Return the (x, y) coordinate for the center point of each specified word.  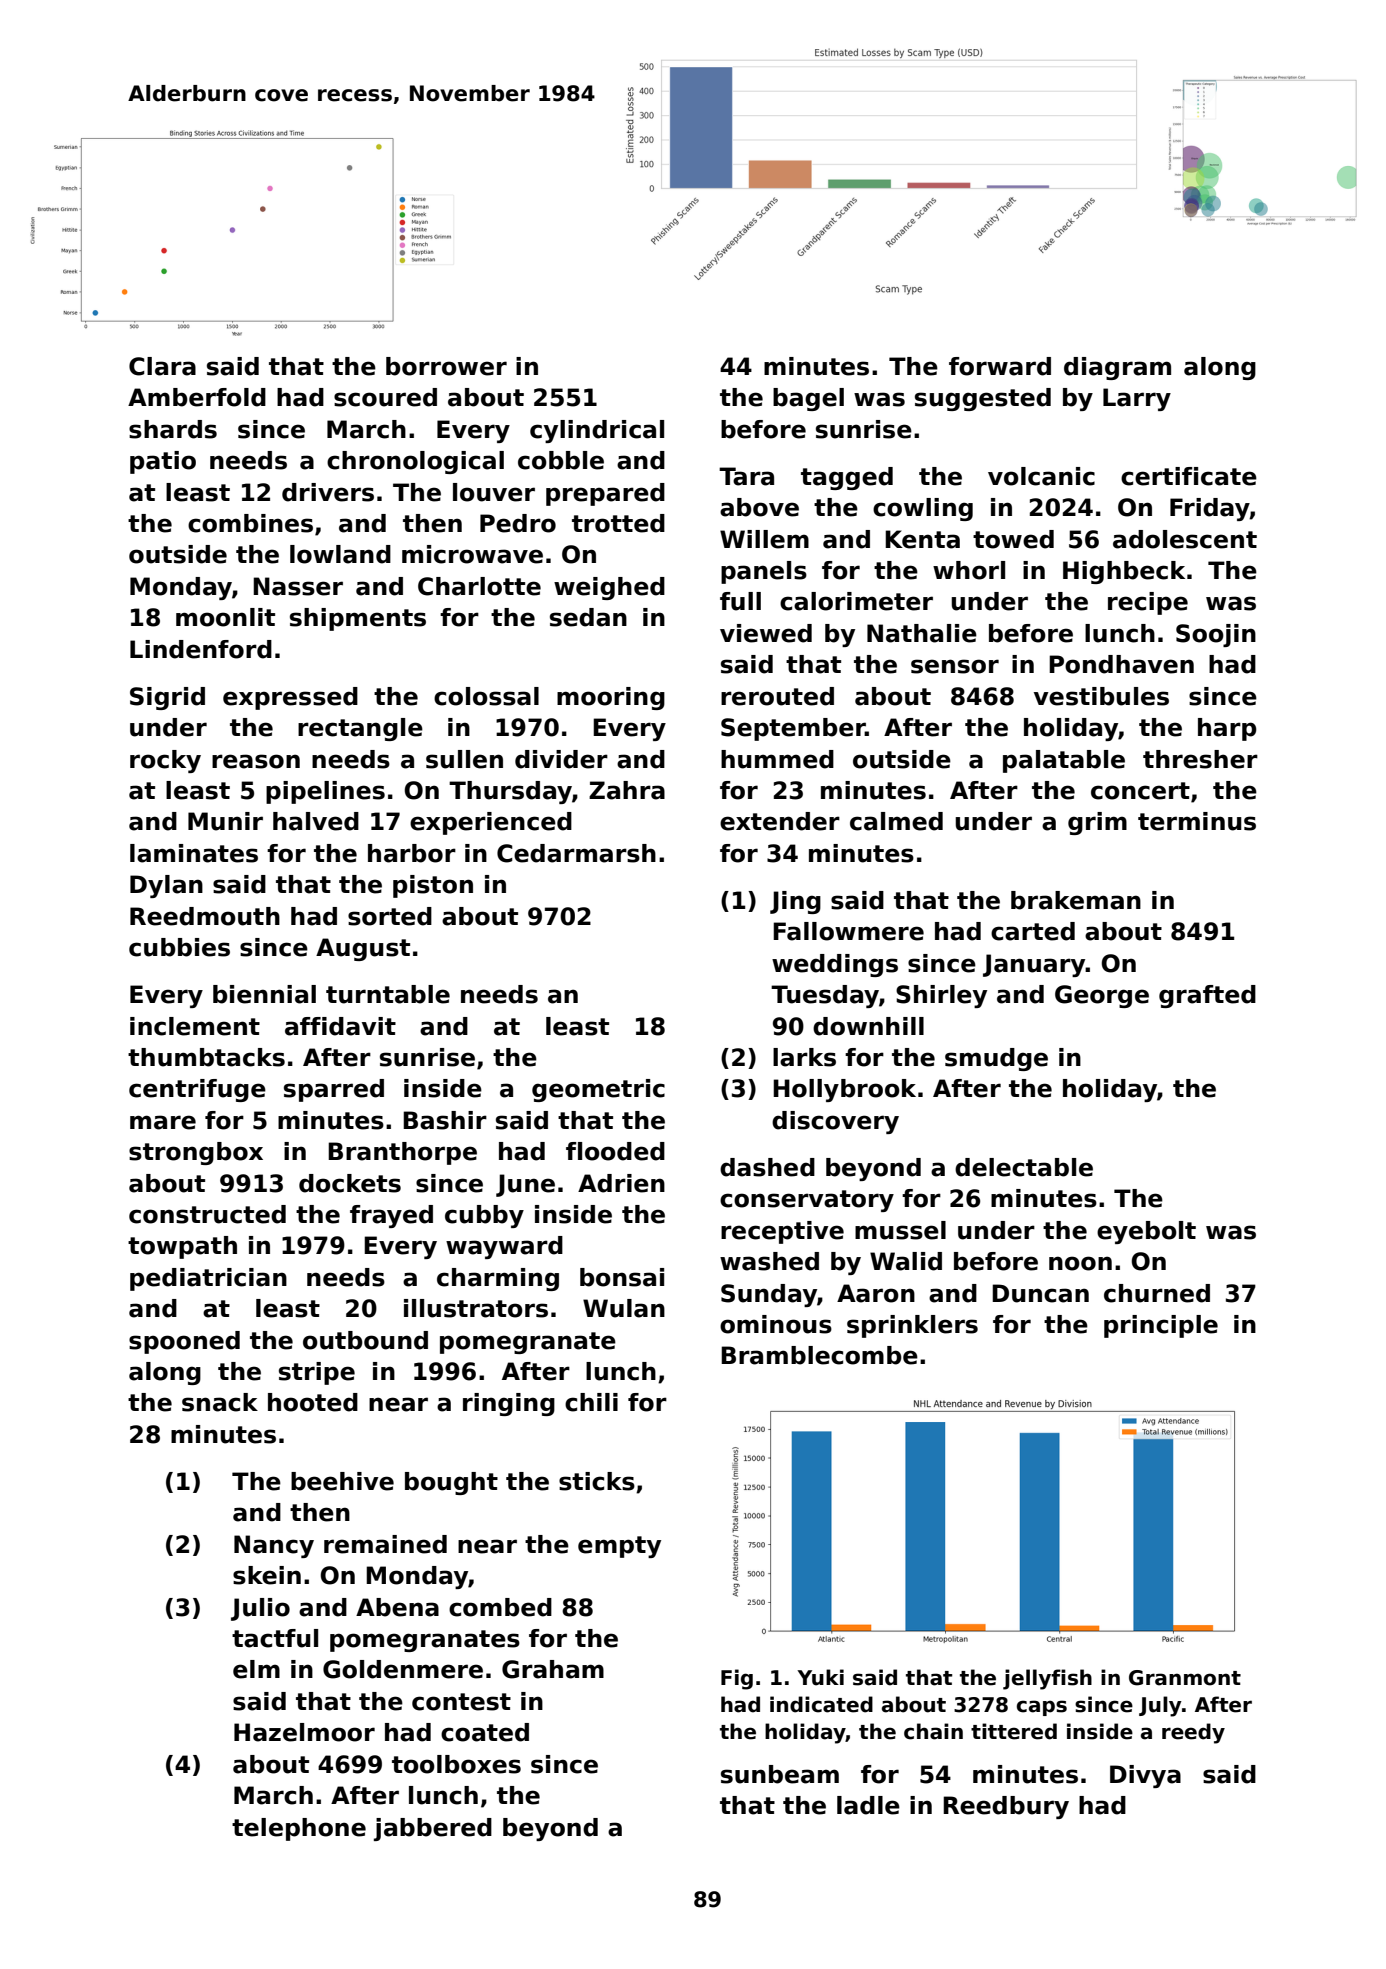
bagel (808, 399)
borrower (446, 366)
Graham (553, 1669)
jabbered (433, 1829)
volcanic (1041, 476)
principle (1161, 1326)
